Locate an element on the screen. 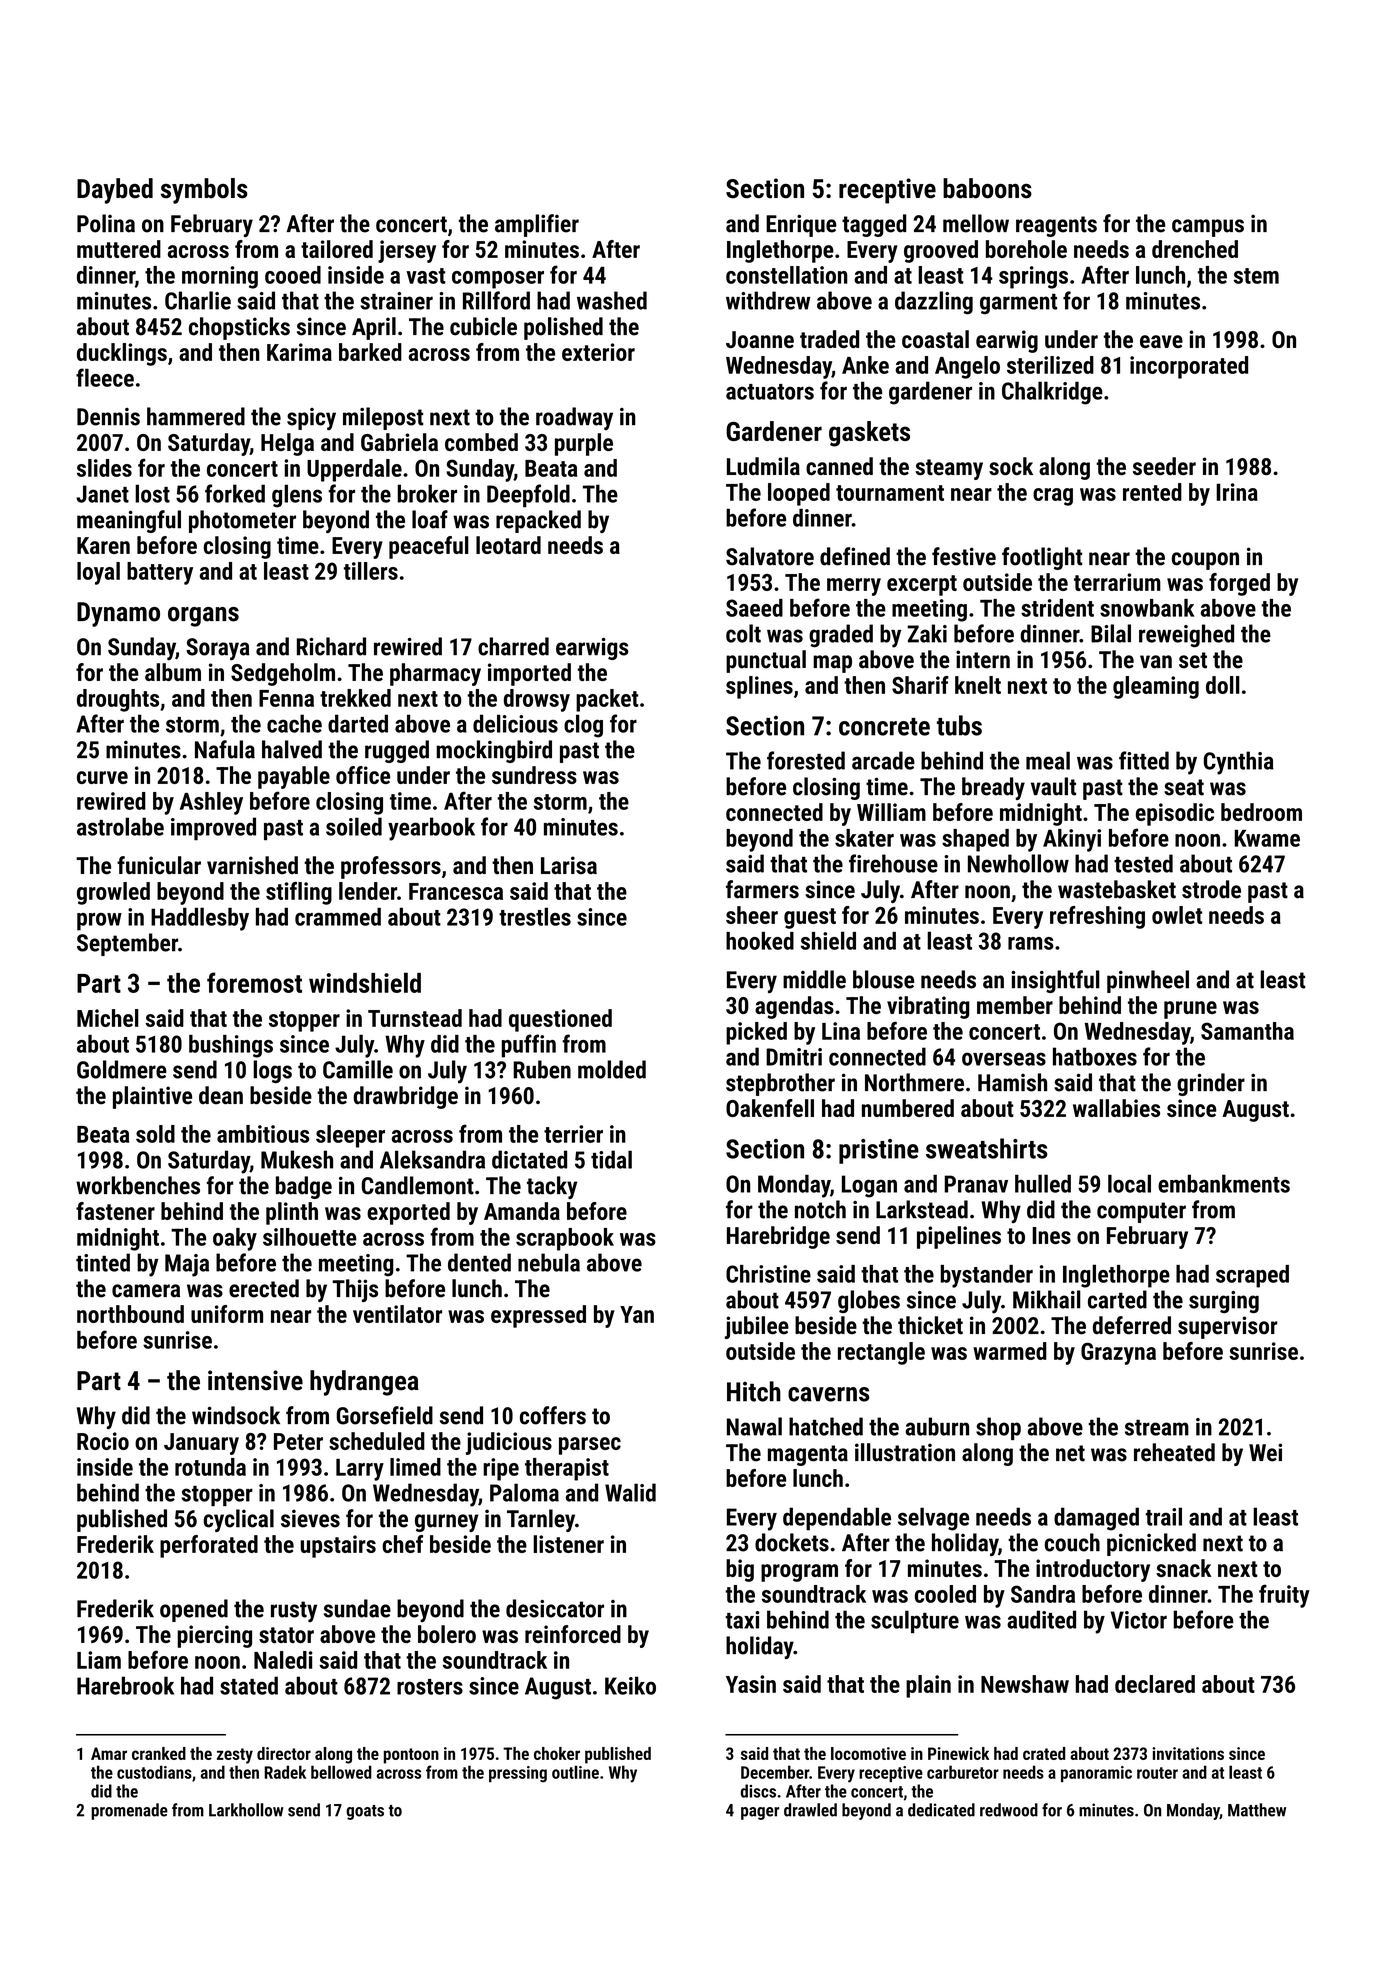 This screenshot has width=1386, height=1969. baboons is located at coordinates (987, 188).
